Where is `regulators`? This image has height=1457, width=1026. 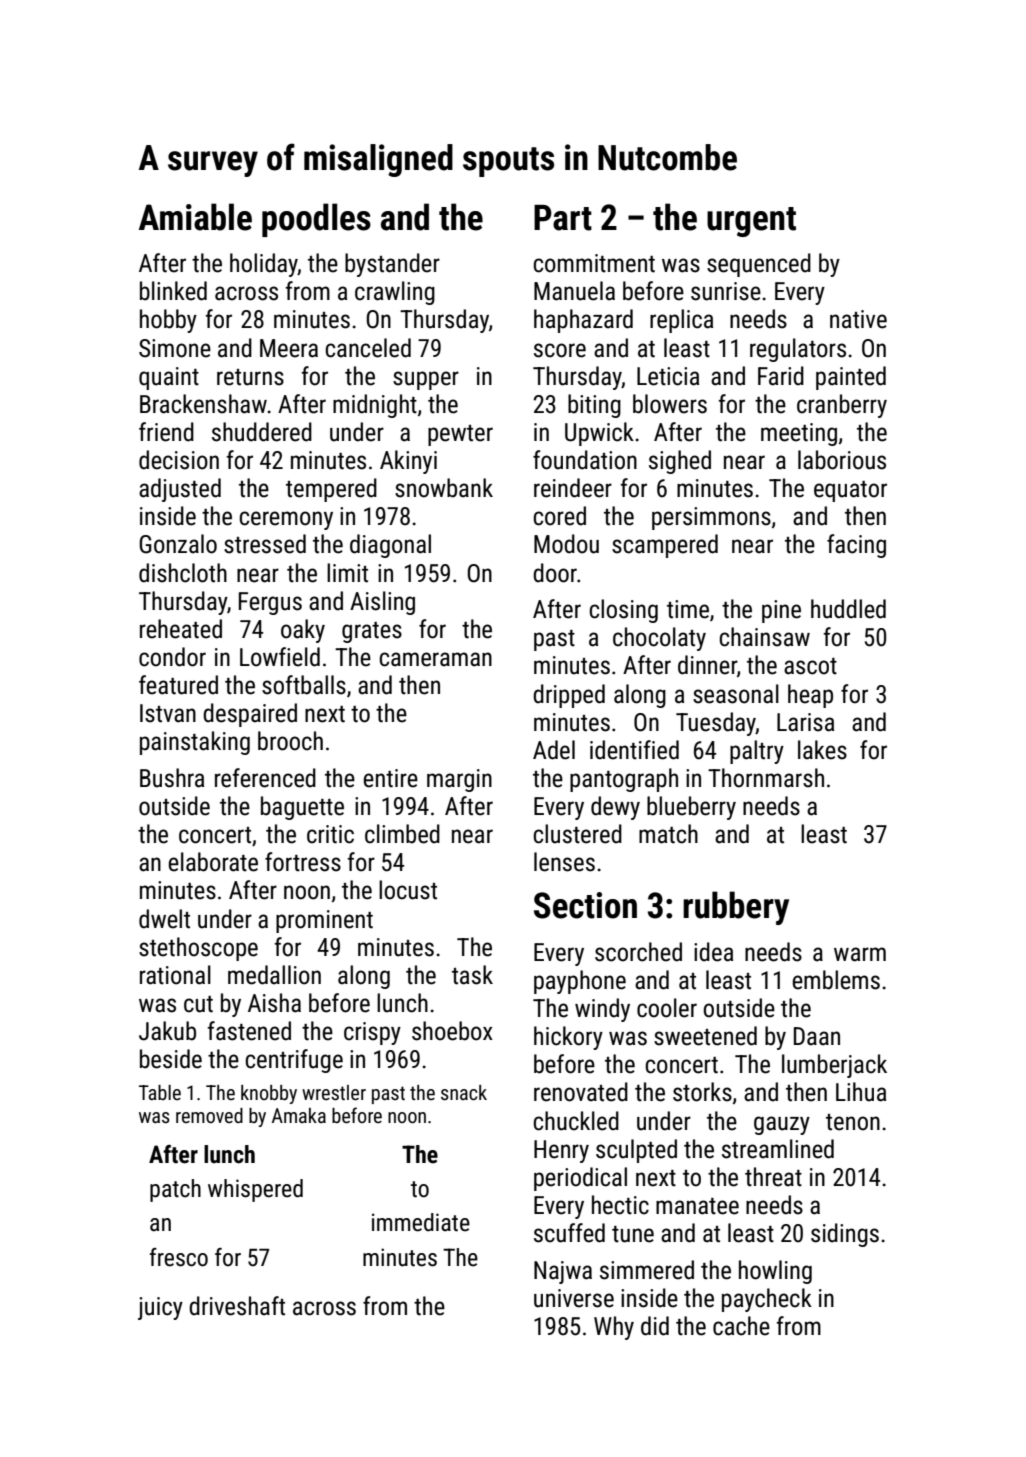
regulators is located at coordinates (798, 350).
